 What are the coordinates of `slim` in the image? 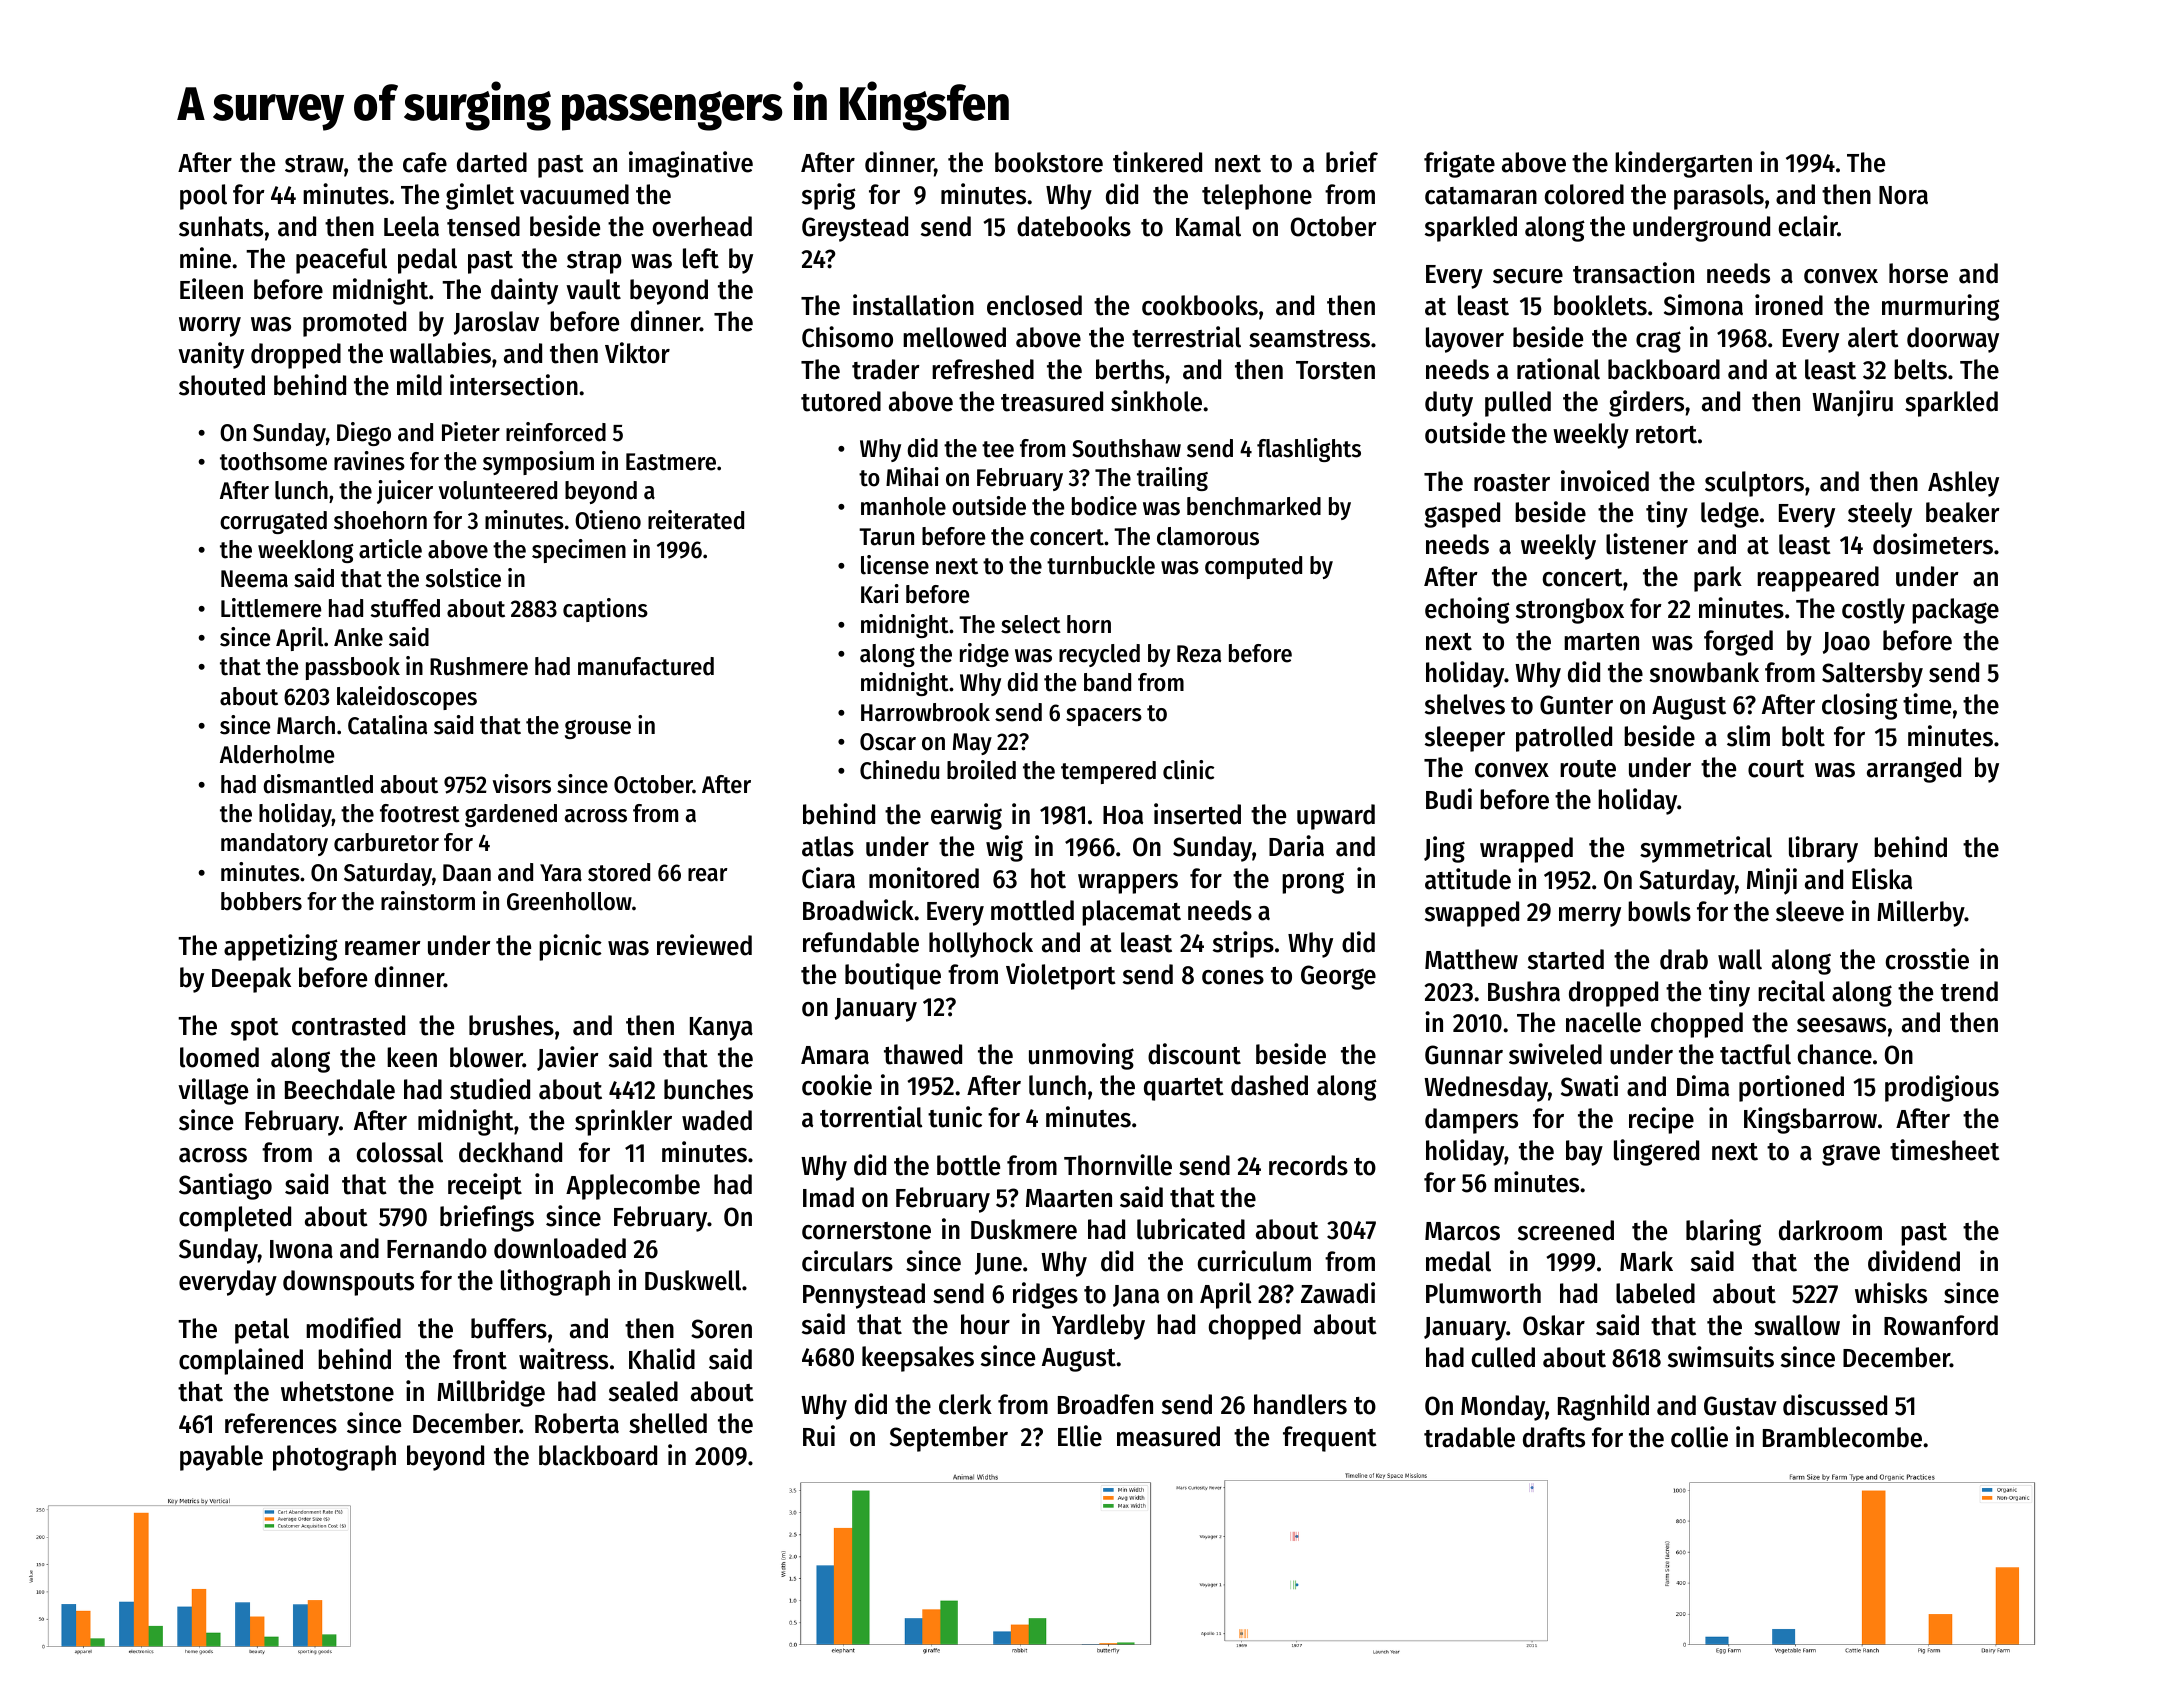 It's located at (1748, 736).
